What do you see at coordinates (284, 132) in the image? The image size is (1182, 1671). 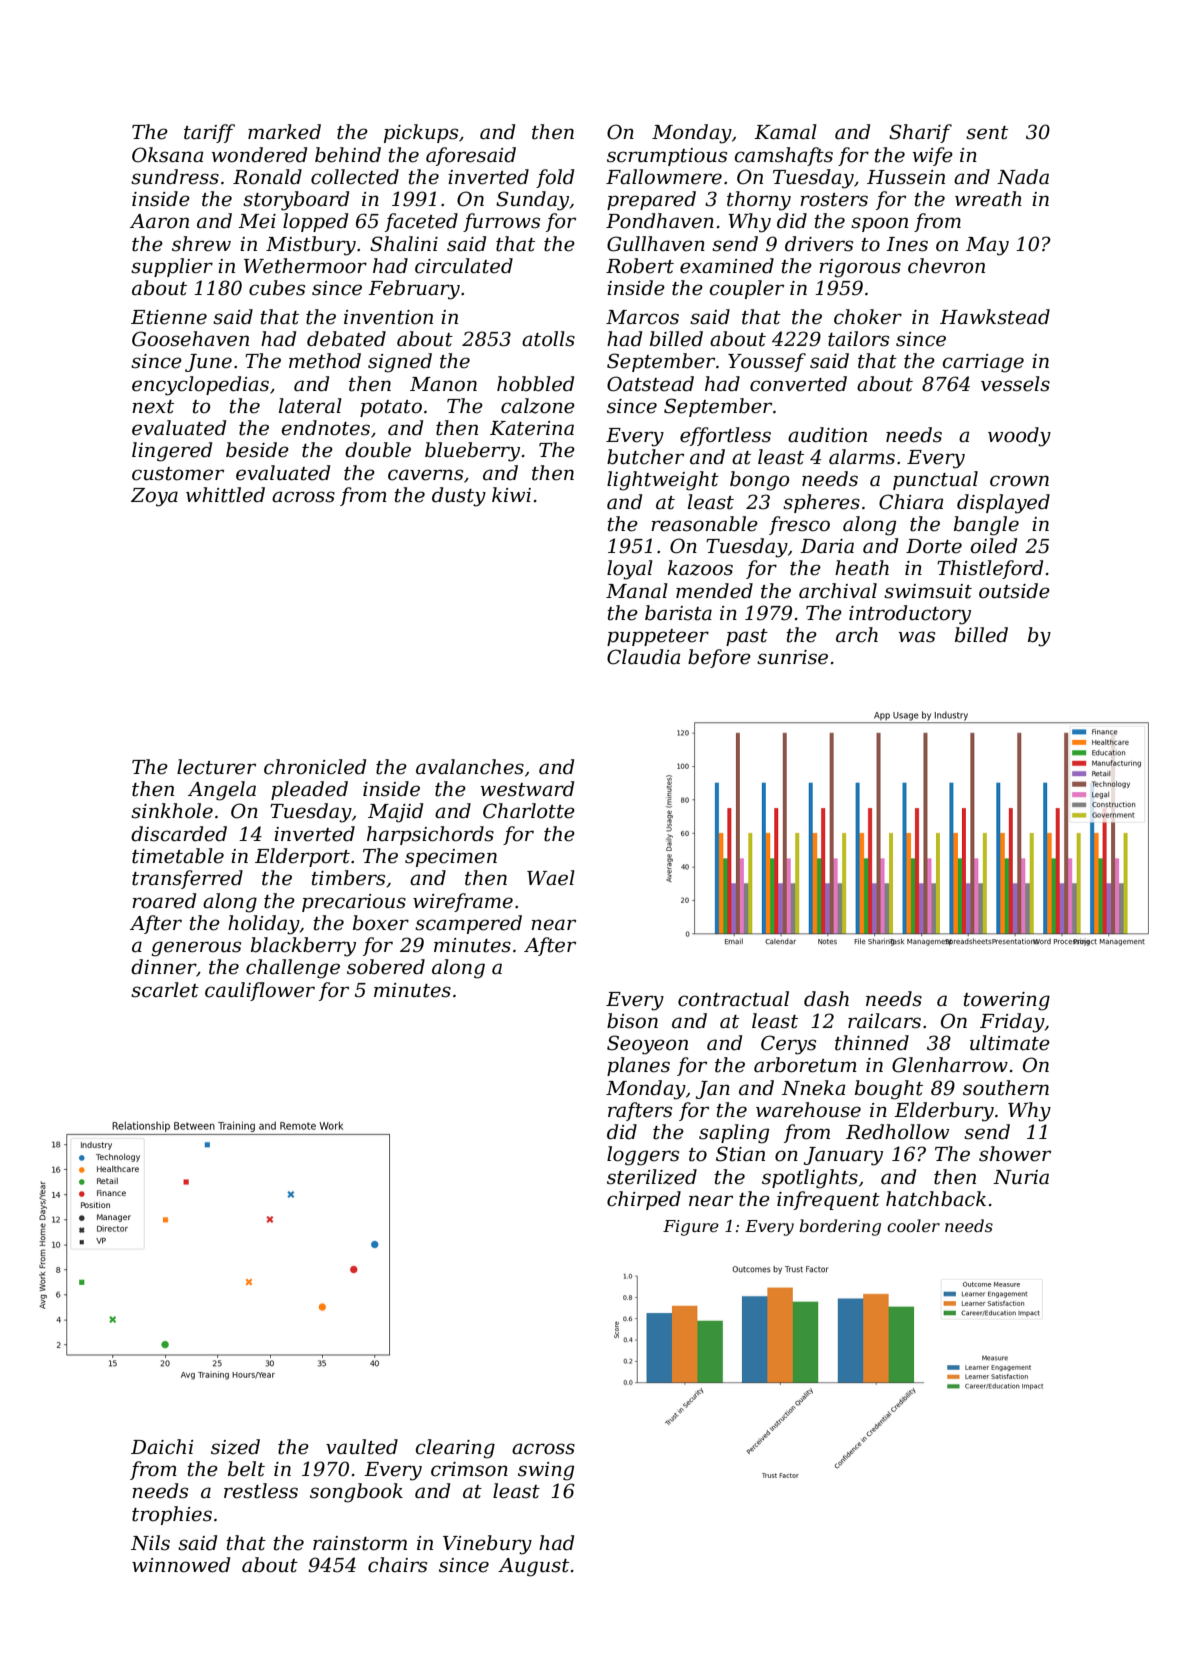 I see `marked` at bounding box center [284, 132].
